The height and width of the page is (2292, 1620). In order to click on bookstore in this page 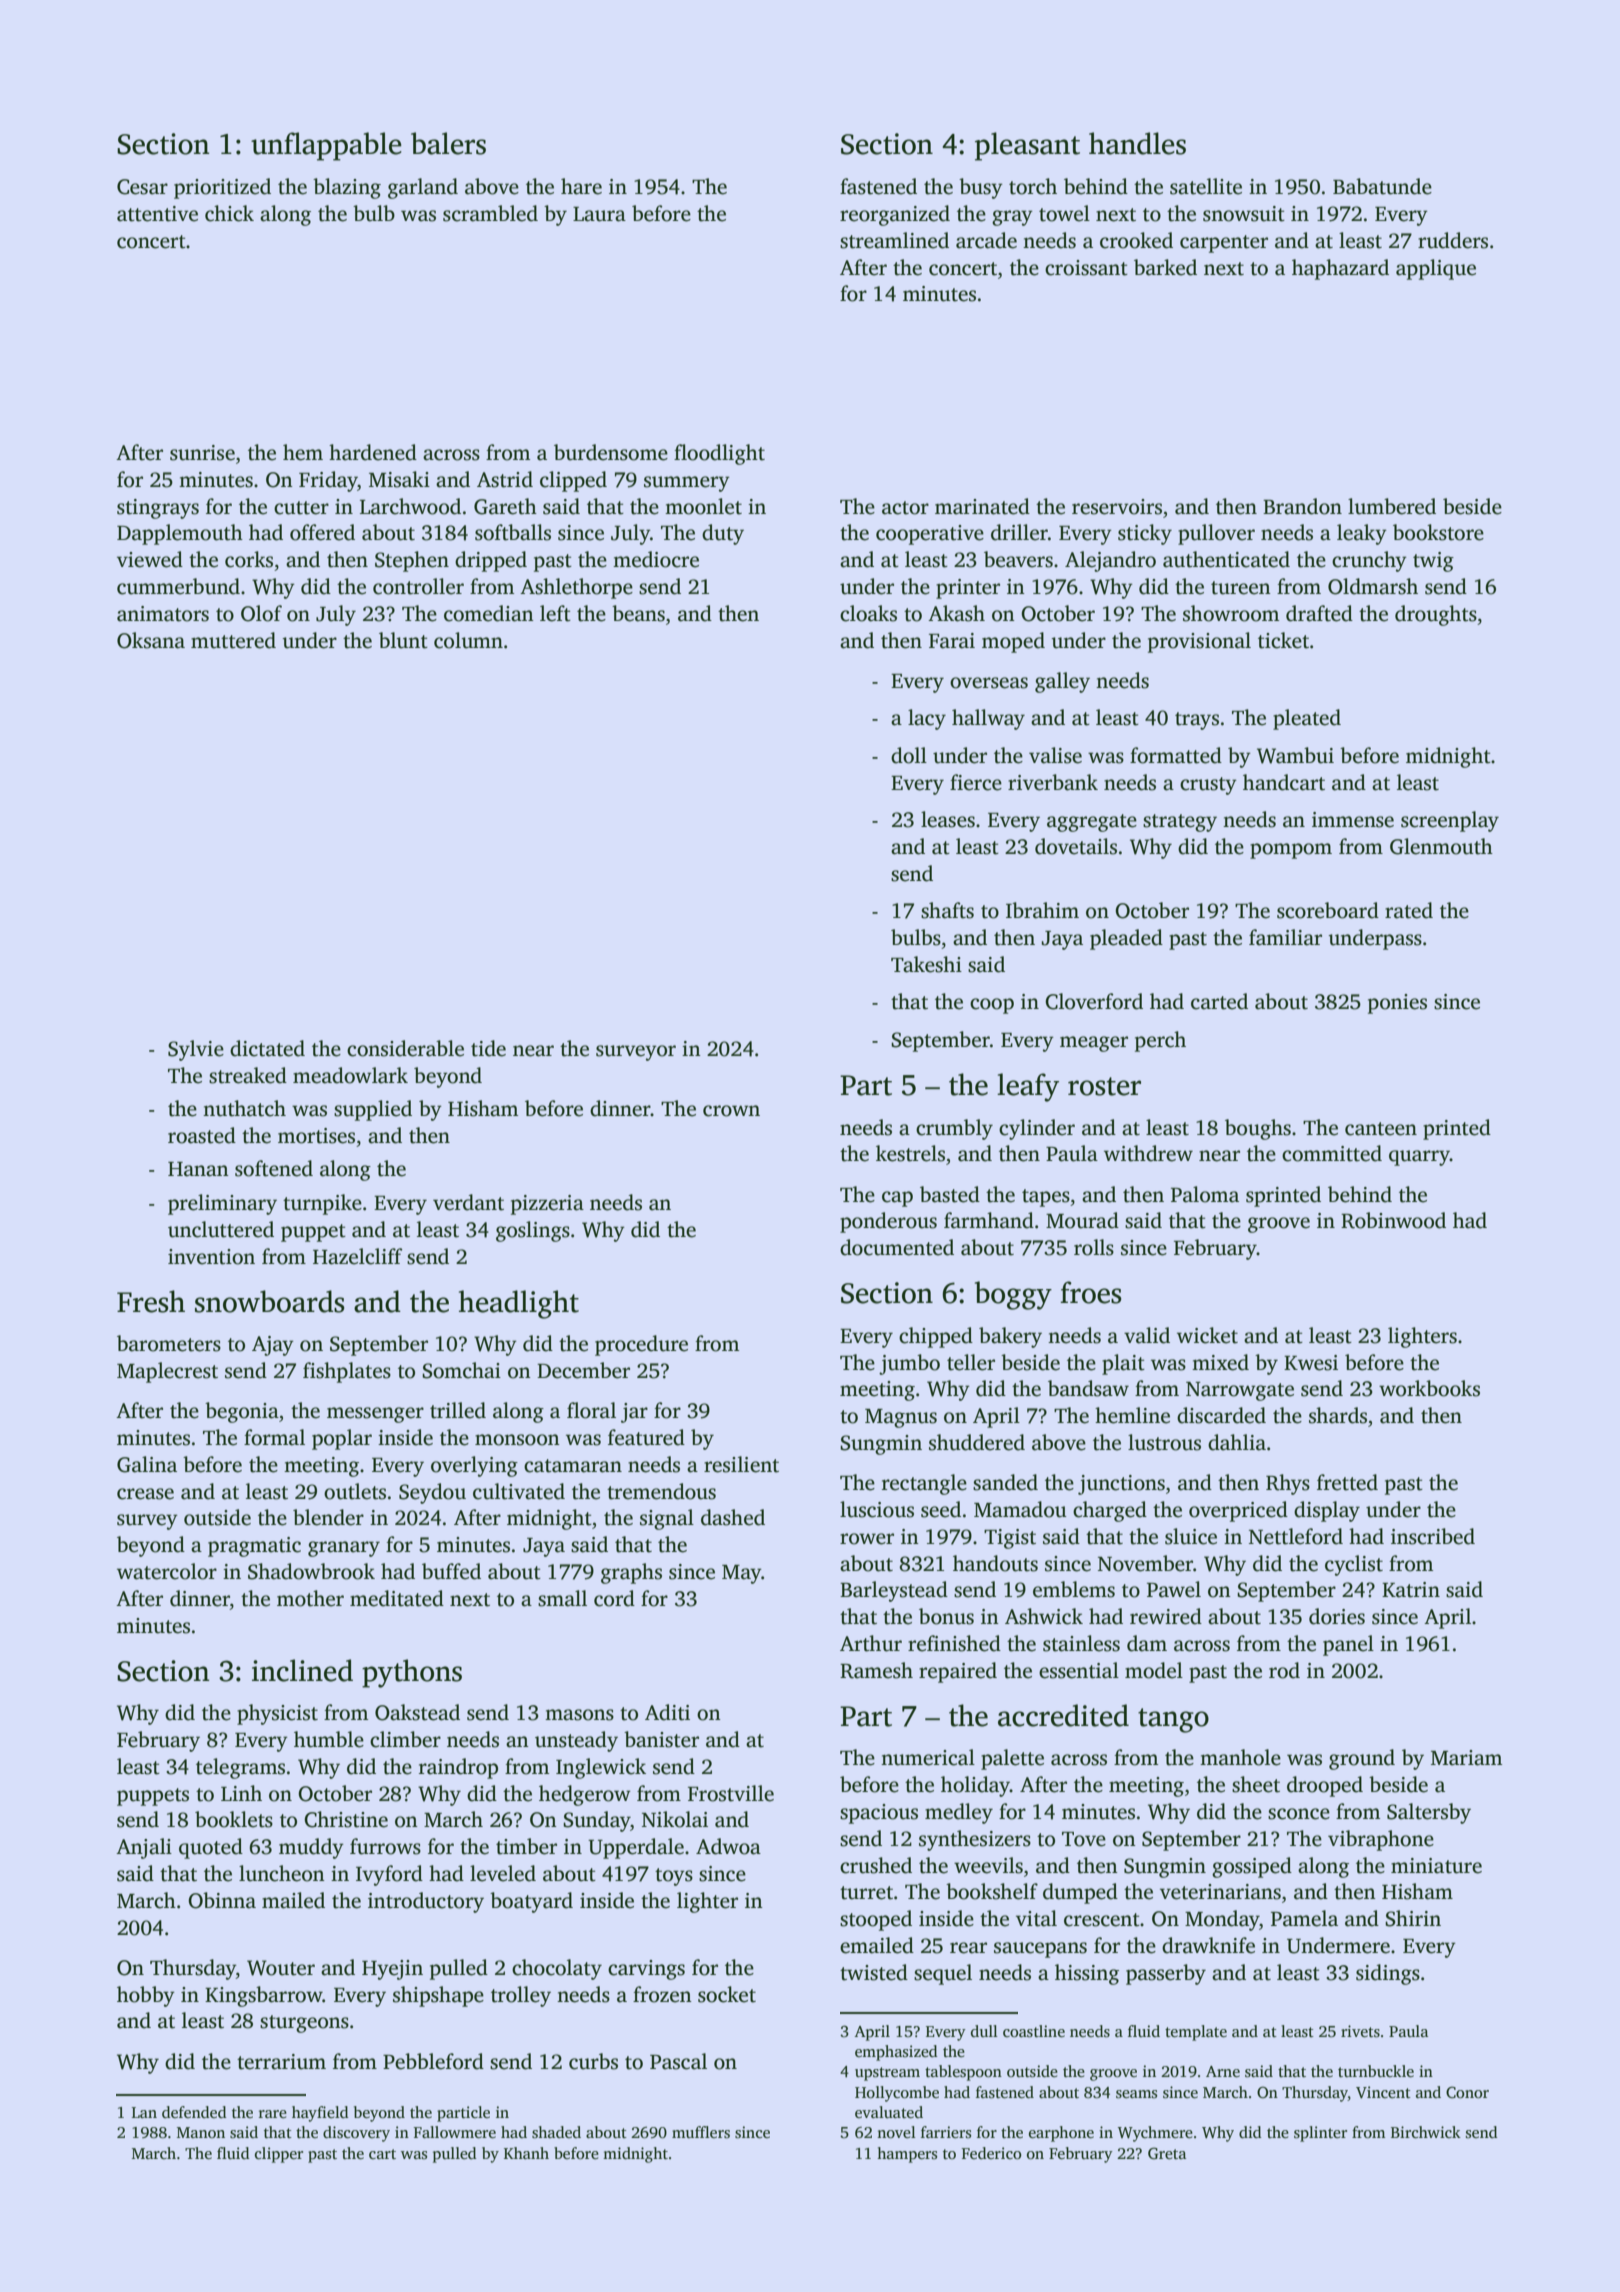, I will do `click(1438, 532)`.
